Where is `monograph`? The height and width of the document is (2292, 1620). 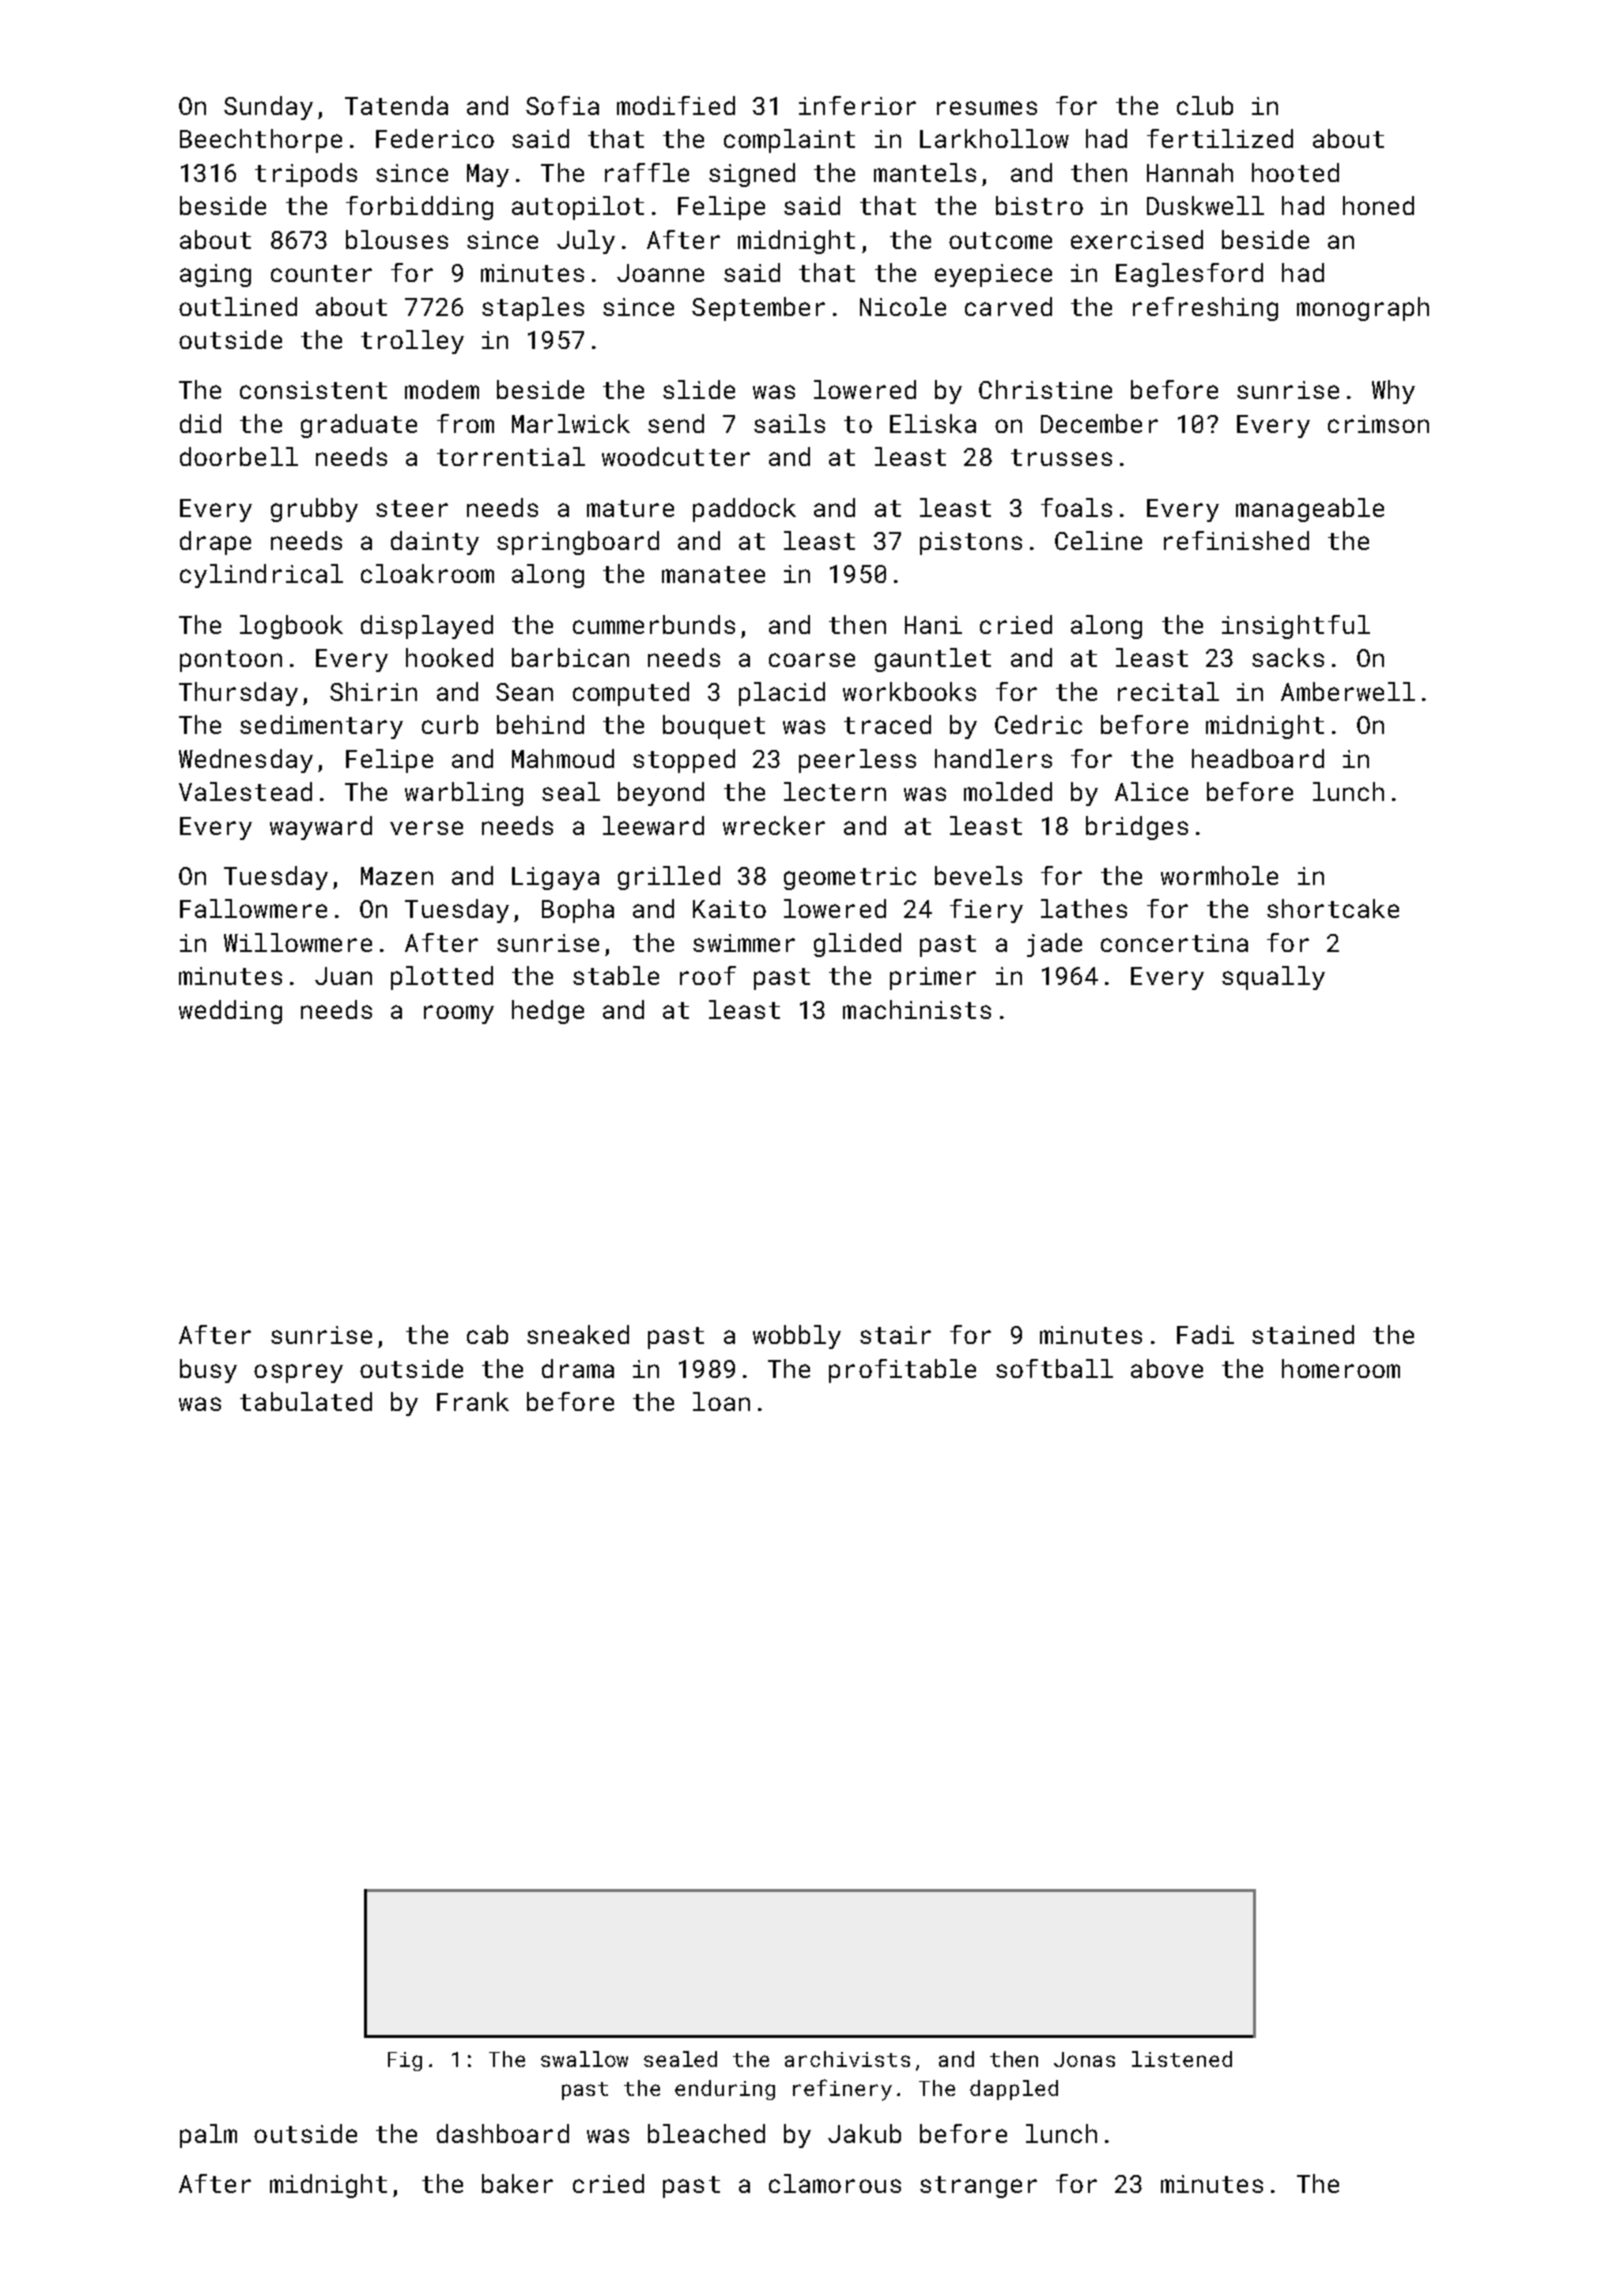
monograph is located at coordinates (1363, 309).
